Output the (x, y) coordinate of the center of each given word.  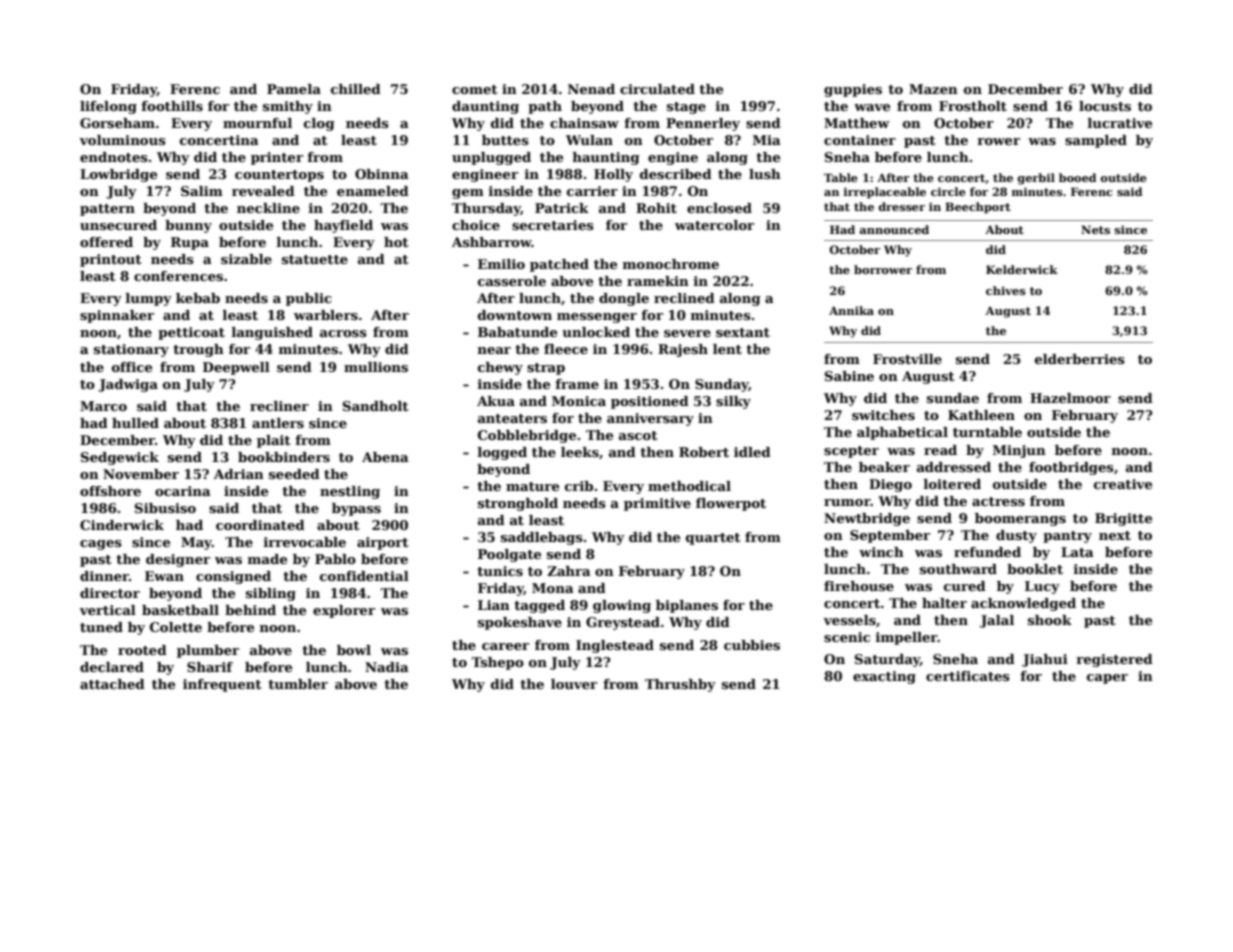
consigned (233, 577)
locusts (1105, 106)
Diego (890, 485)
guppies (853, 90)
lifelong (108, 107)
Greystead (623, 623)
